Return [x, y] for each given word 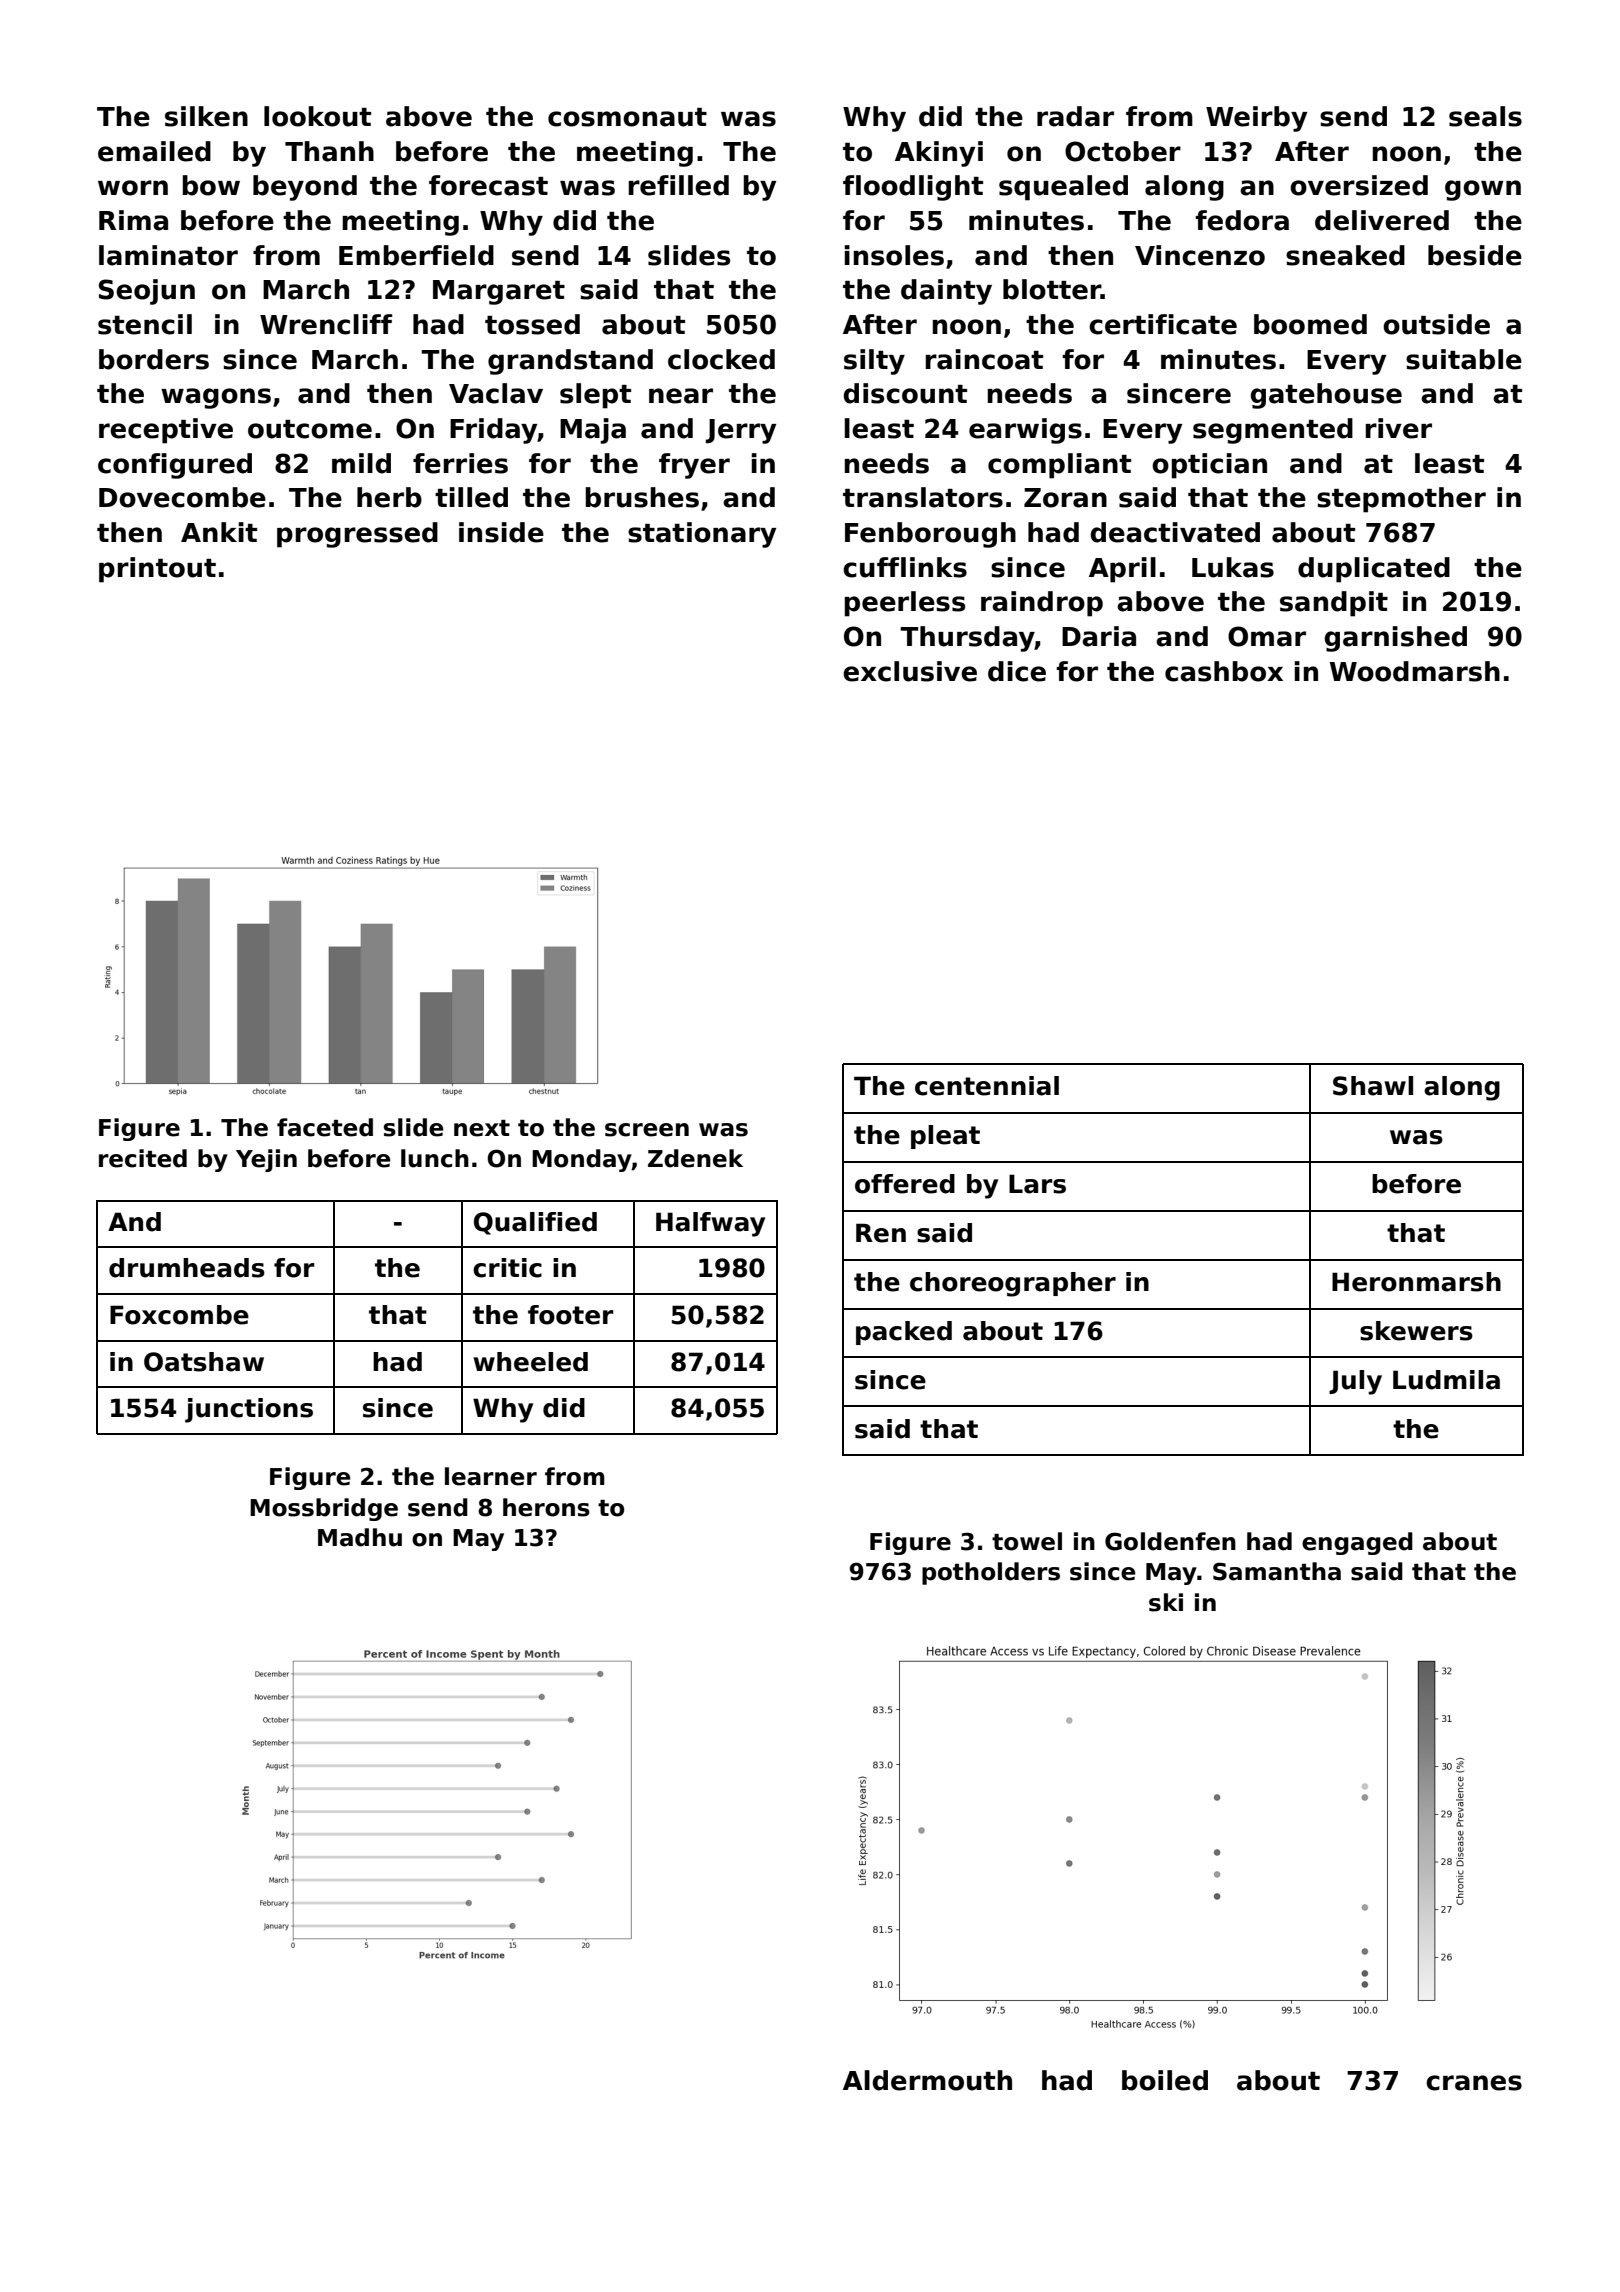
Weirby [1256, 119]
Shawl [1373, 1086]
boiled [1165, 2080]
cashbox [1224, 671]
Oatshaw [204, 1362]
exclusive [910, 671]
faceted [325, 1127]
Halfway [710, 1224]
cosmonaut [627, 117]
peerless [904, 604]
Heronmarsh [1416, 1282]
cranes [1474, 2083]
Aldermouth [927, 2080]
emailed [154, 151]
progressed [357, 535]
